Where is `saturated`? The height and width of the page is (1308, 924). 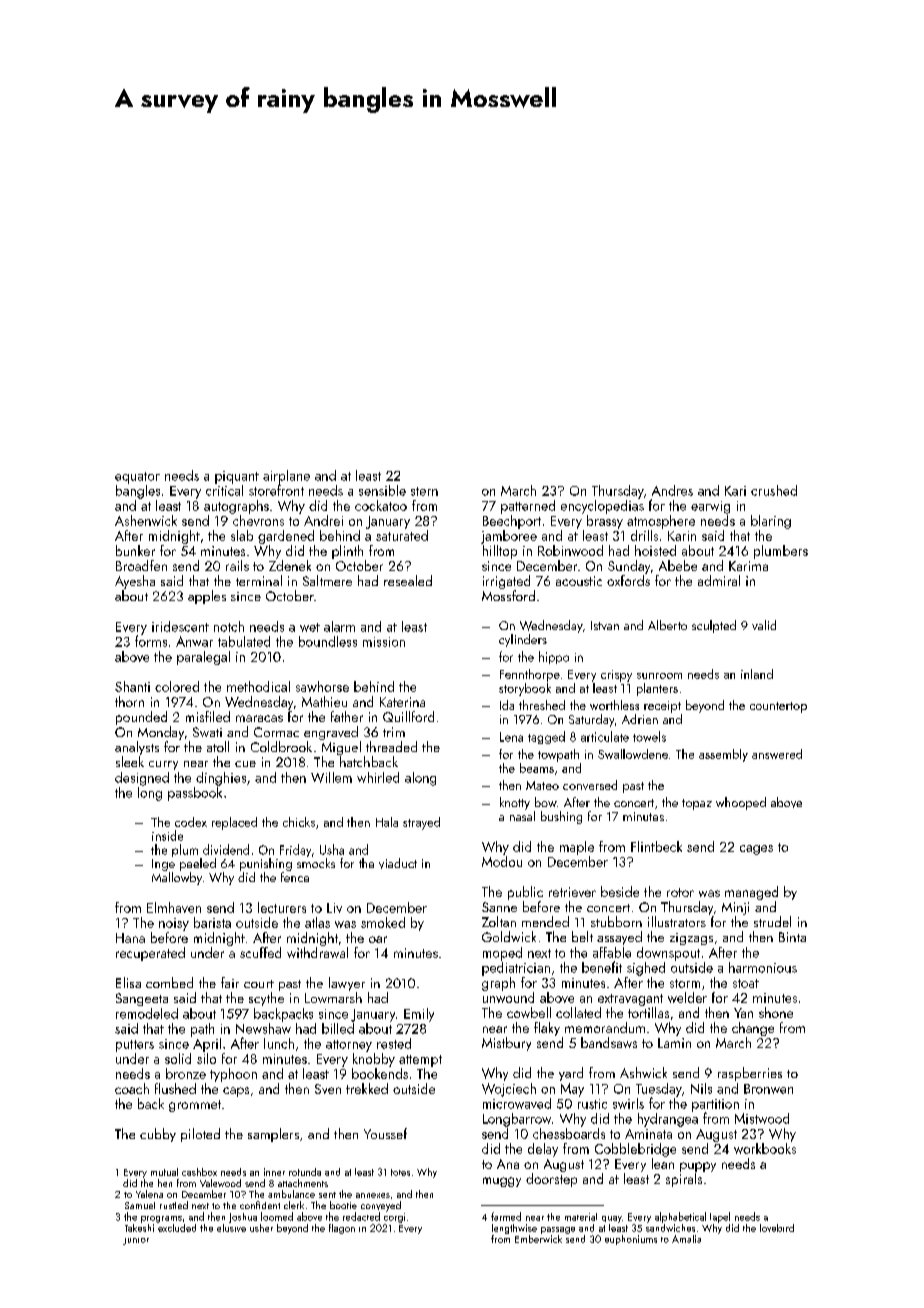 saturated is located at coordinates (402, 535).
